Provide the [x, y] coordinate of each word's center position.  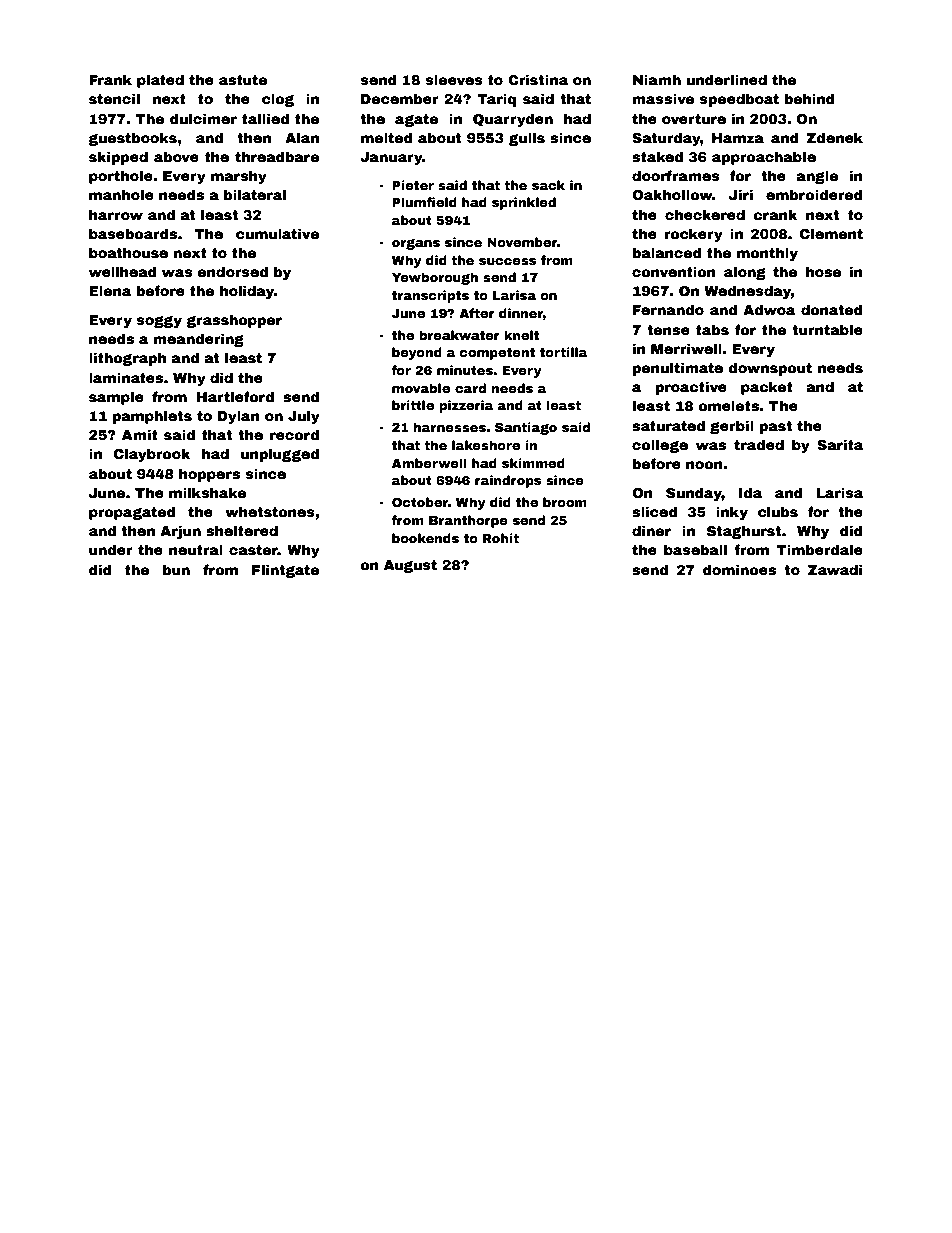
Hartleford [235, 396]
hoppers [209, 475]
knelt [521, 335]
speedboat [739, 100]
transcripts [430, 296]
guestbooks [132, 139]
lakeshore [486, 445]
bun [176, 569]
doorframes [676, 175]
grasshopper [234, 321]
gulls [527, 139]
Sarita [840, 444]
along [745, 273]
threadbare [277, 156]
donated [832, 309]
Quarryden [513, 120]
